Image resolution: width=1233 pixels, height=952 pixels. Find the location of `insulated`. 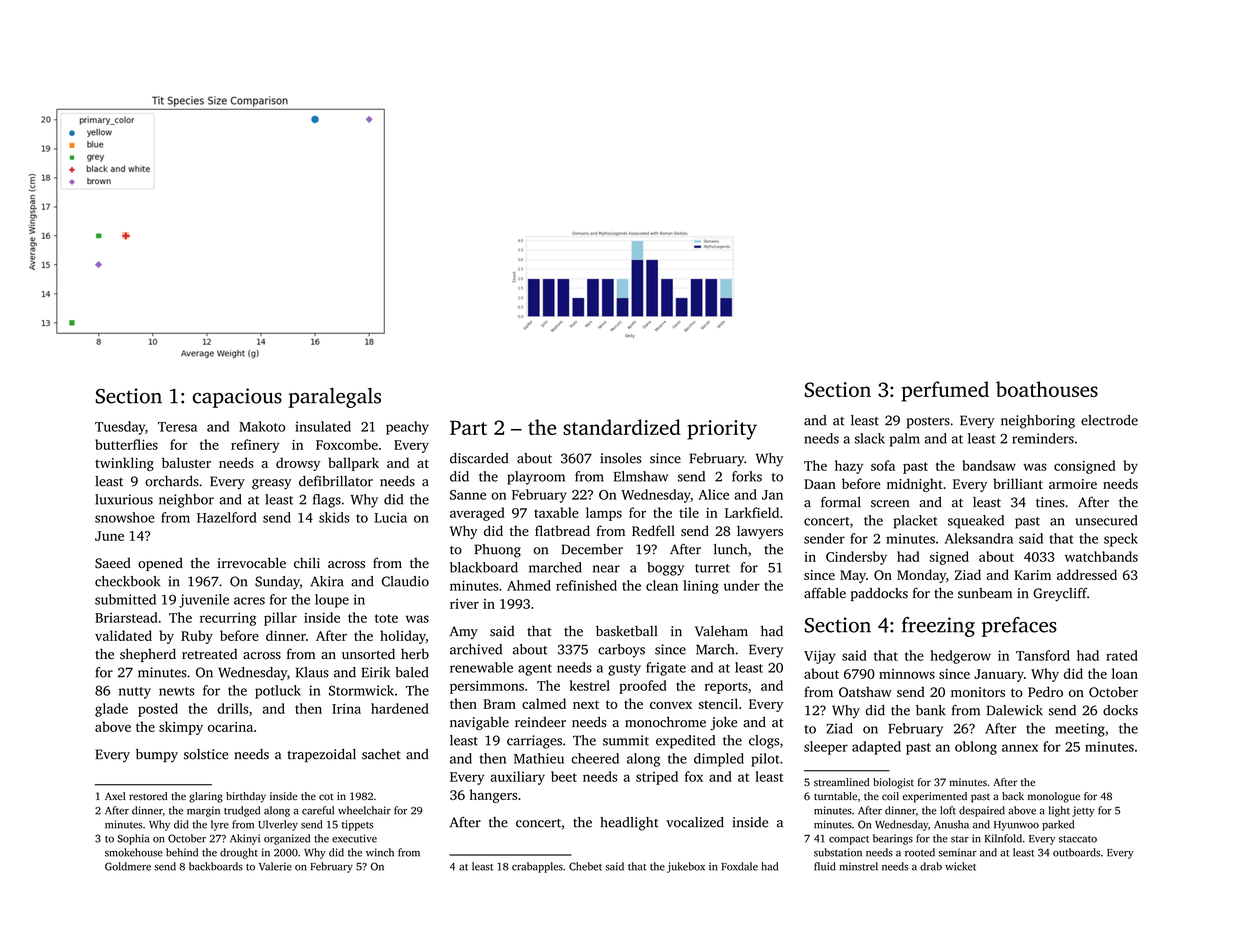

insulated is located at coordinates (323, 426).
